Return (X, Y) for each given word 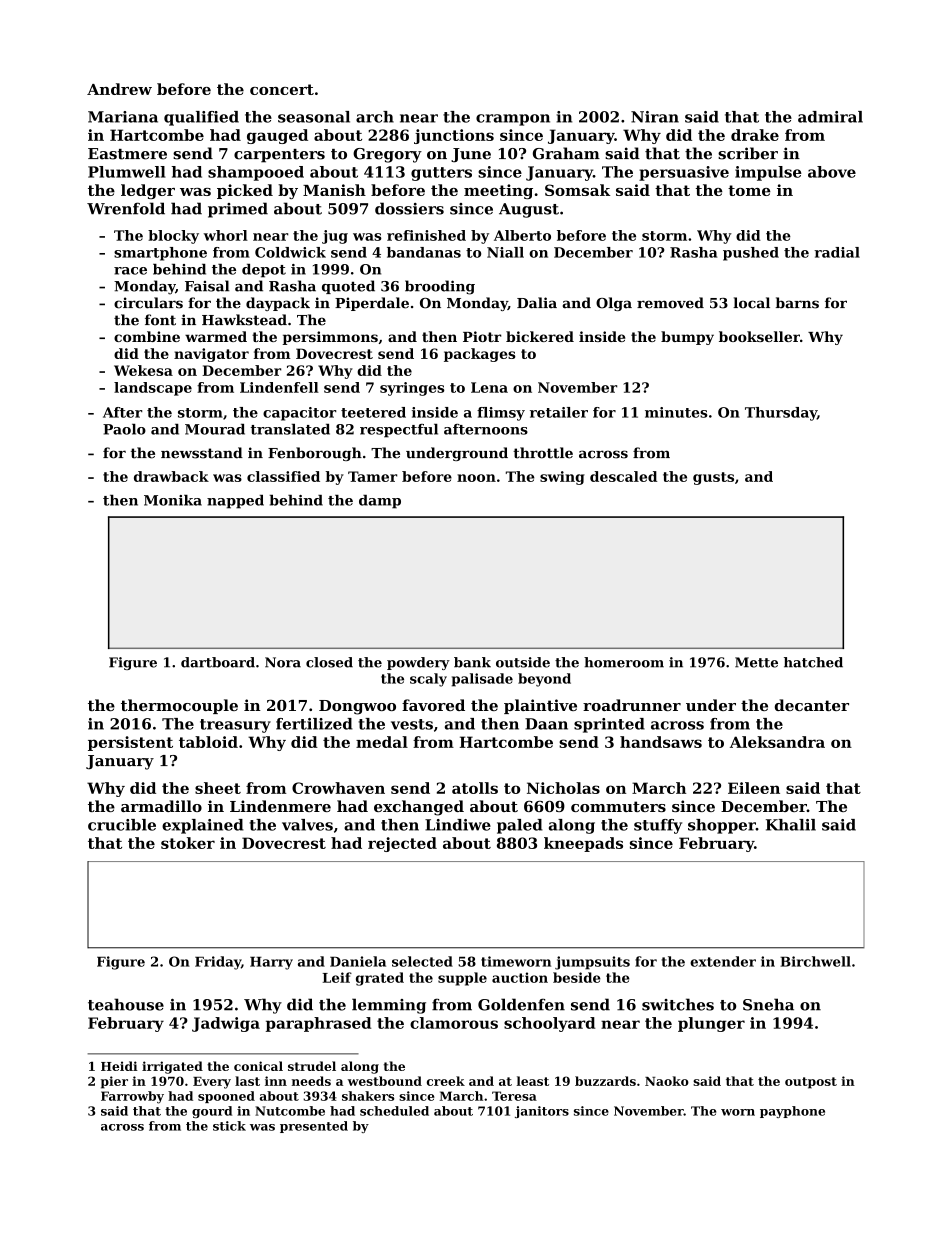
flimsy (501, 414)
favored (433, 705)
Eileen (754, 788)
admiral (830, 117)
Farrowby (132, 1097)
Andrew (119, 89)
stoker (188, 843)
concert (282, 89)
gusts (713, 478)
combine (147, 336)
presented (314, 1127)
